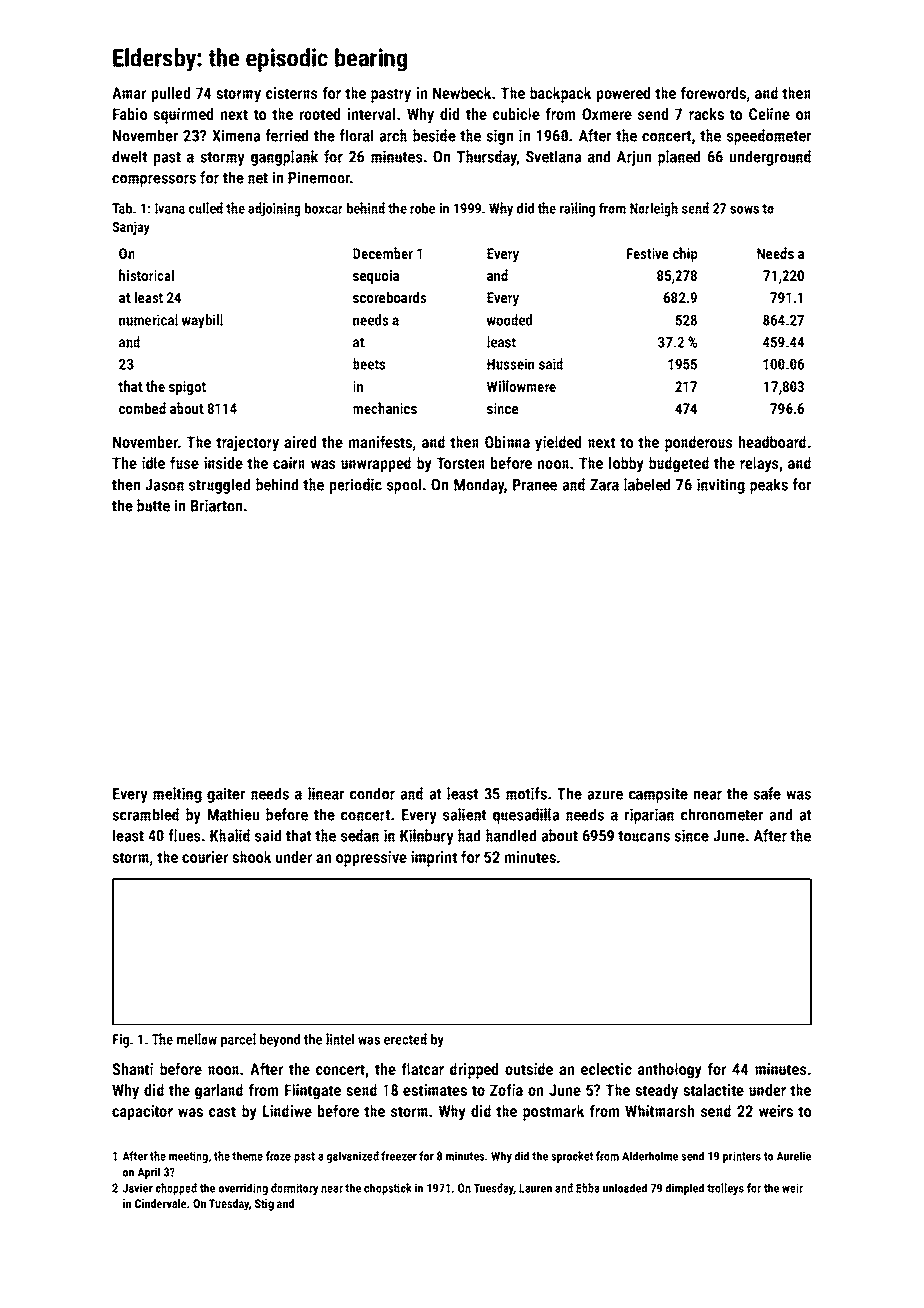 This screenshot has width=924, height=1308. What do you see at coordinates (535, 485) in the screenshot?
I see `Pranee` at bounding box center [535, 485].
